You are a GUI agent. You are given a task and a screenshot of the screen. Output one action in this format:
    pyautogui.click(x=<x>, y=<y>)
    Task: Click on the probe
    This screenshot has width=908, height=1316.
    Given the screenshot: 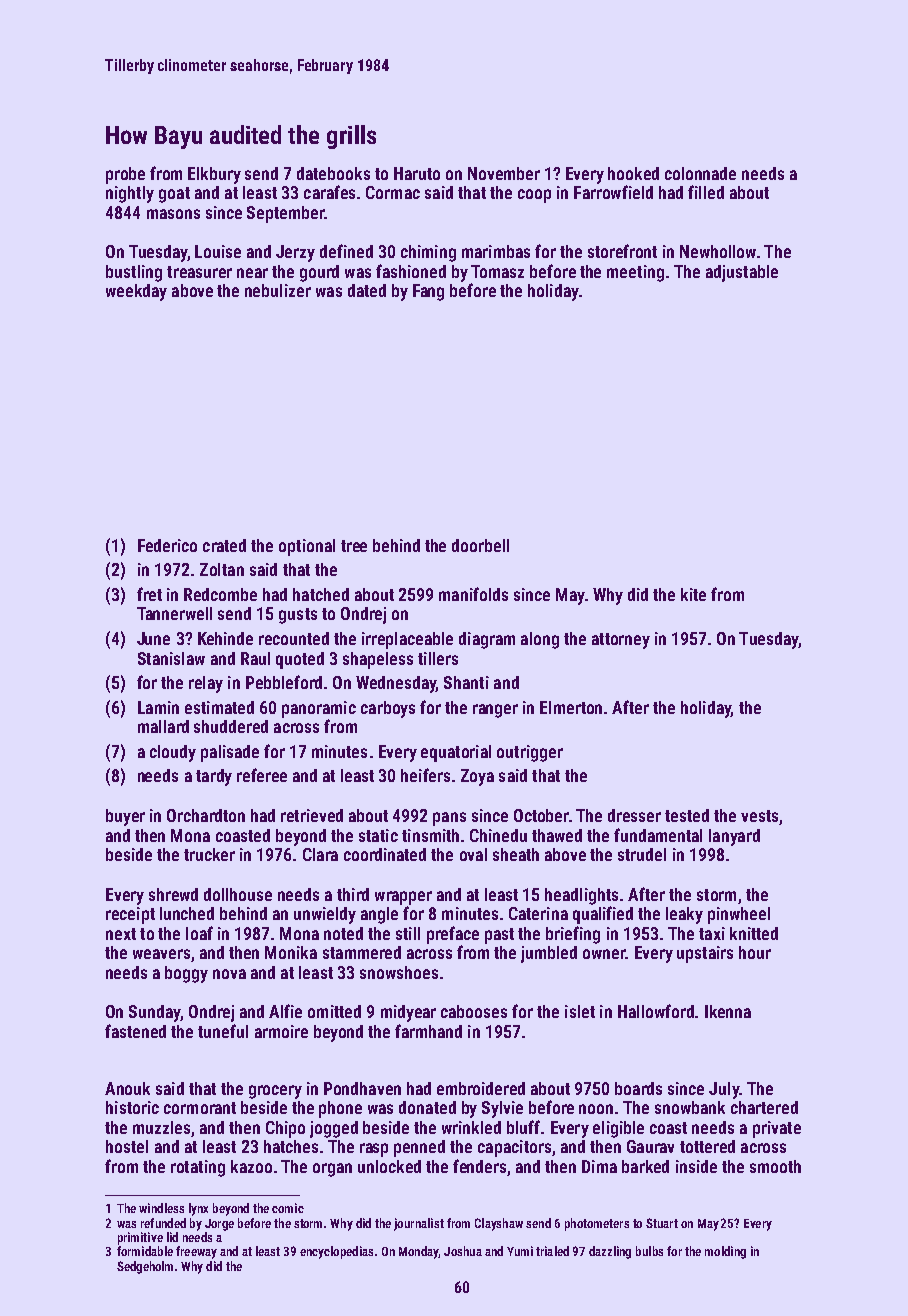 What is the action you would take?
    pyautogui.click(x=125, y=175)
